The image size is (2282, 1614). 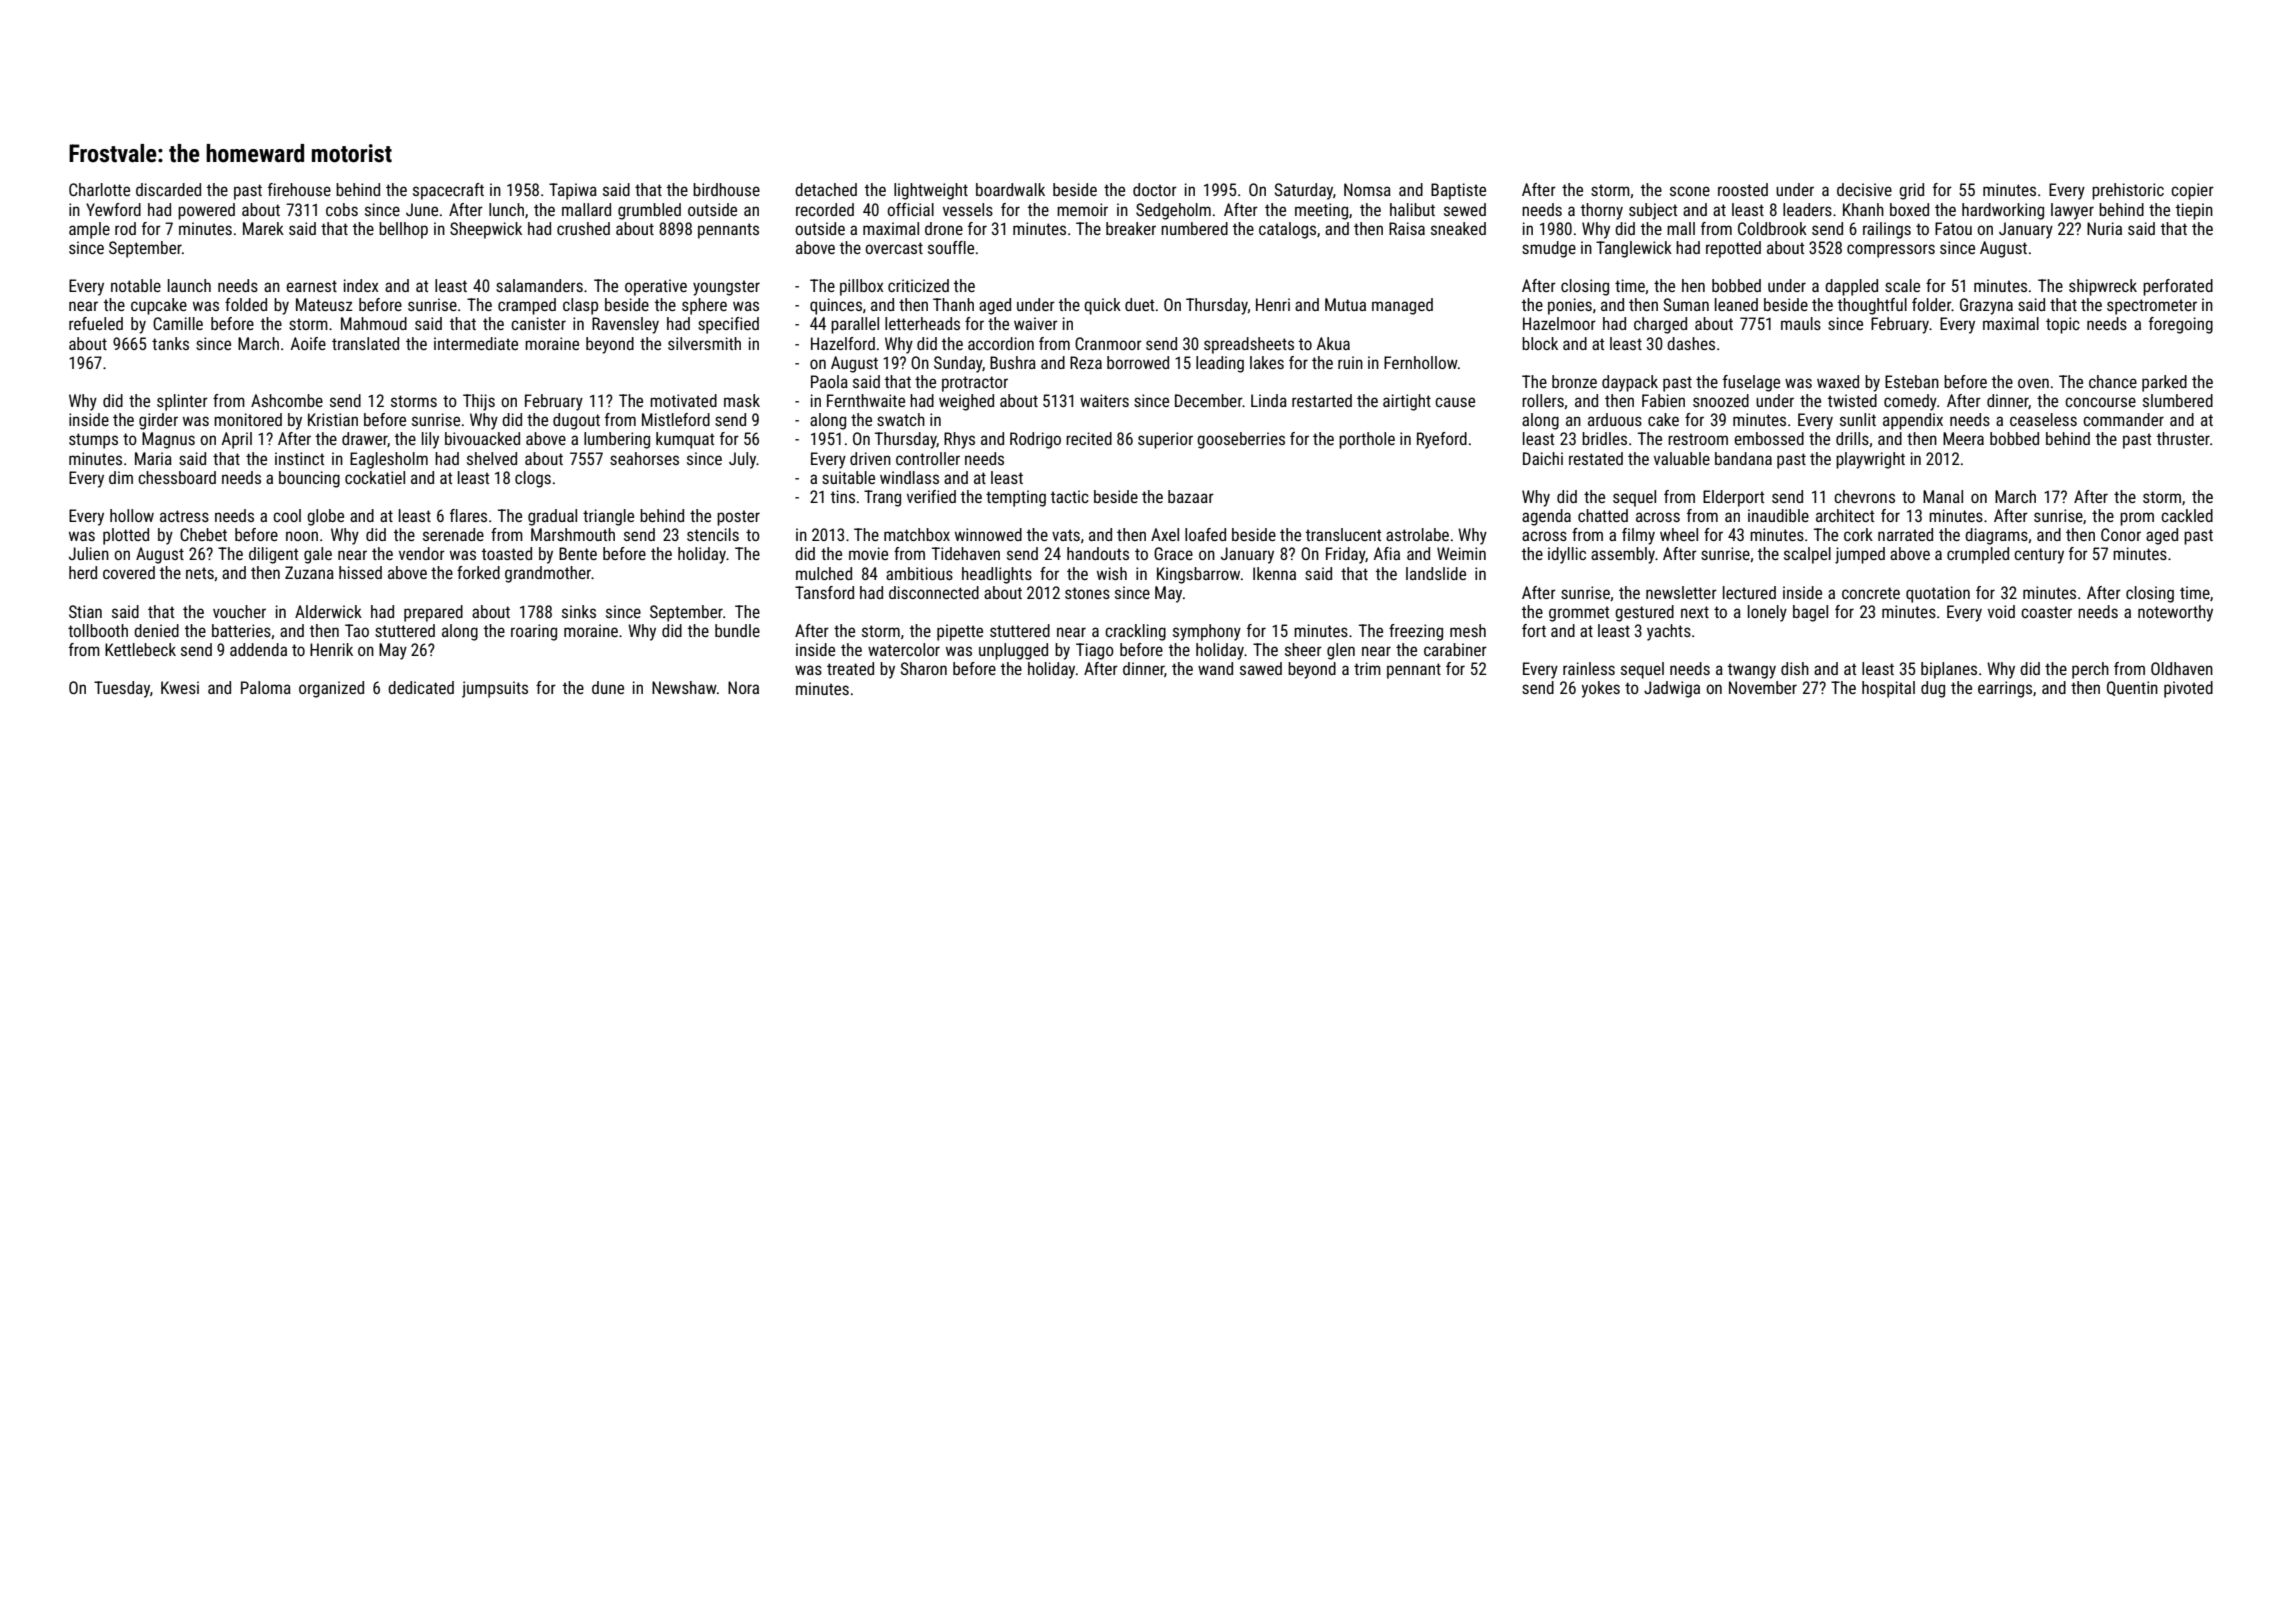 What do you see at coordinates (2005, 689) in the page?
I see `earrings` at bounding box center [2005, 689].
